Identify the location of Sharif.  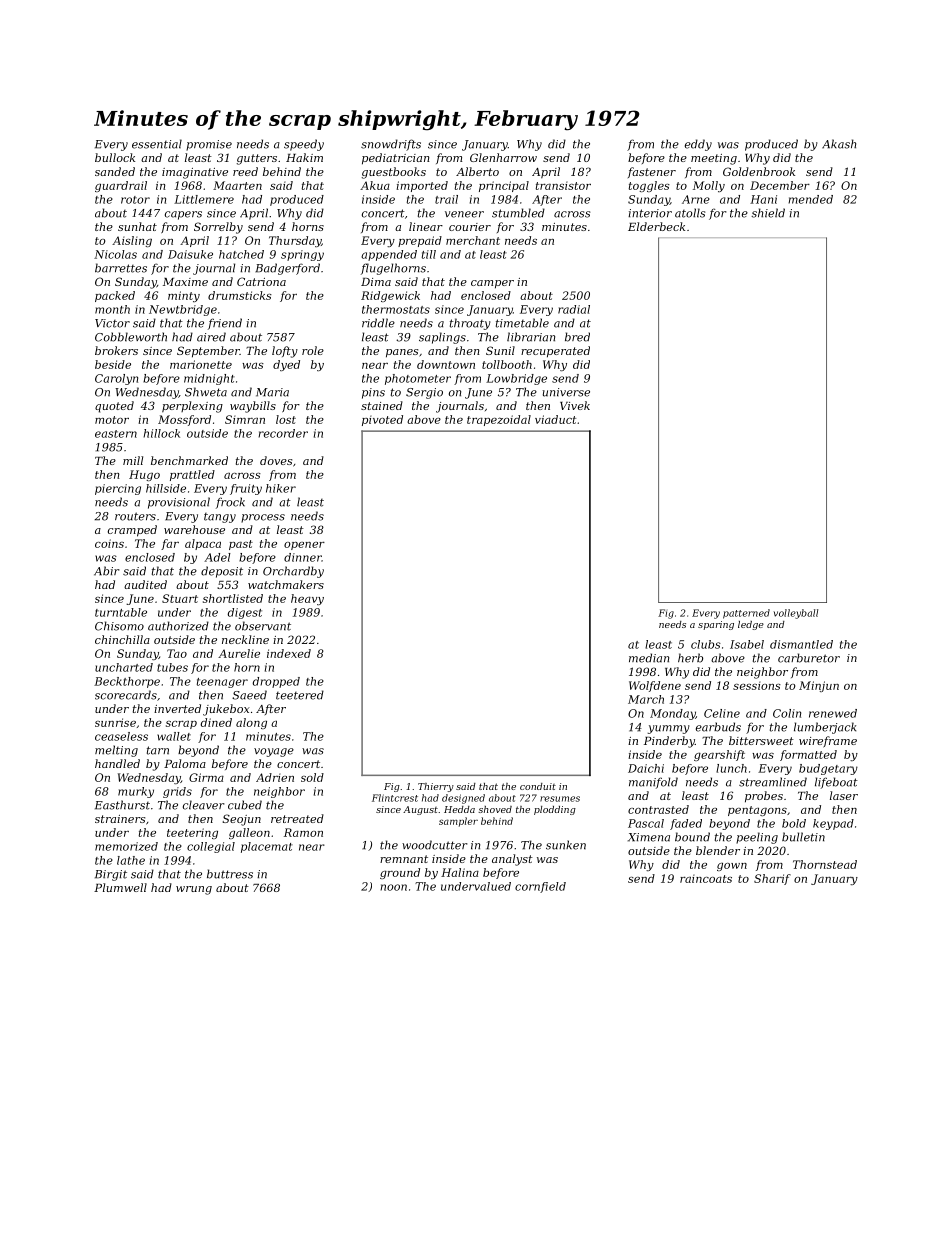
(772, 879).
